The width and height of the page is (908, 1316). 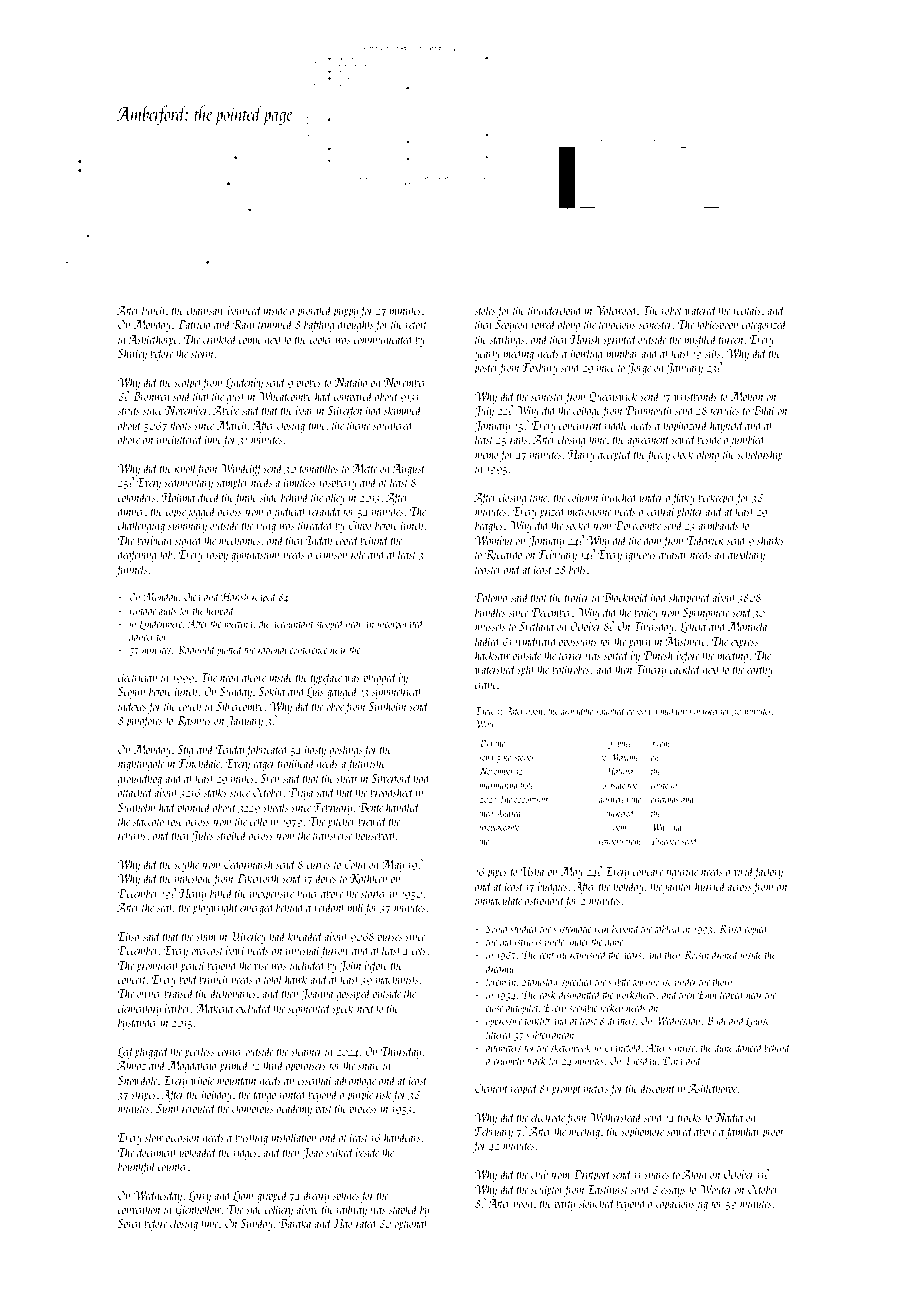 What do you see at coordinates (577, 710) in the page?
I see `armadillo` at bounding box center [577, 710].
